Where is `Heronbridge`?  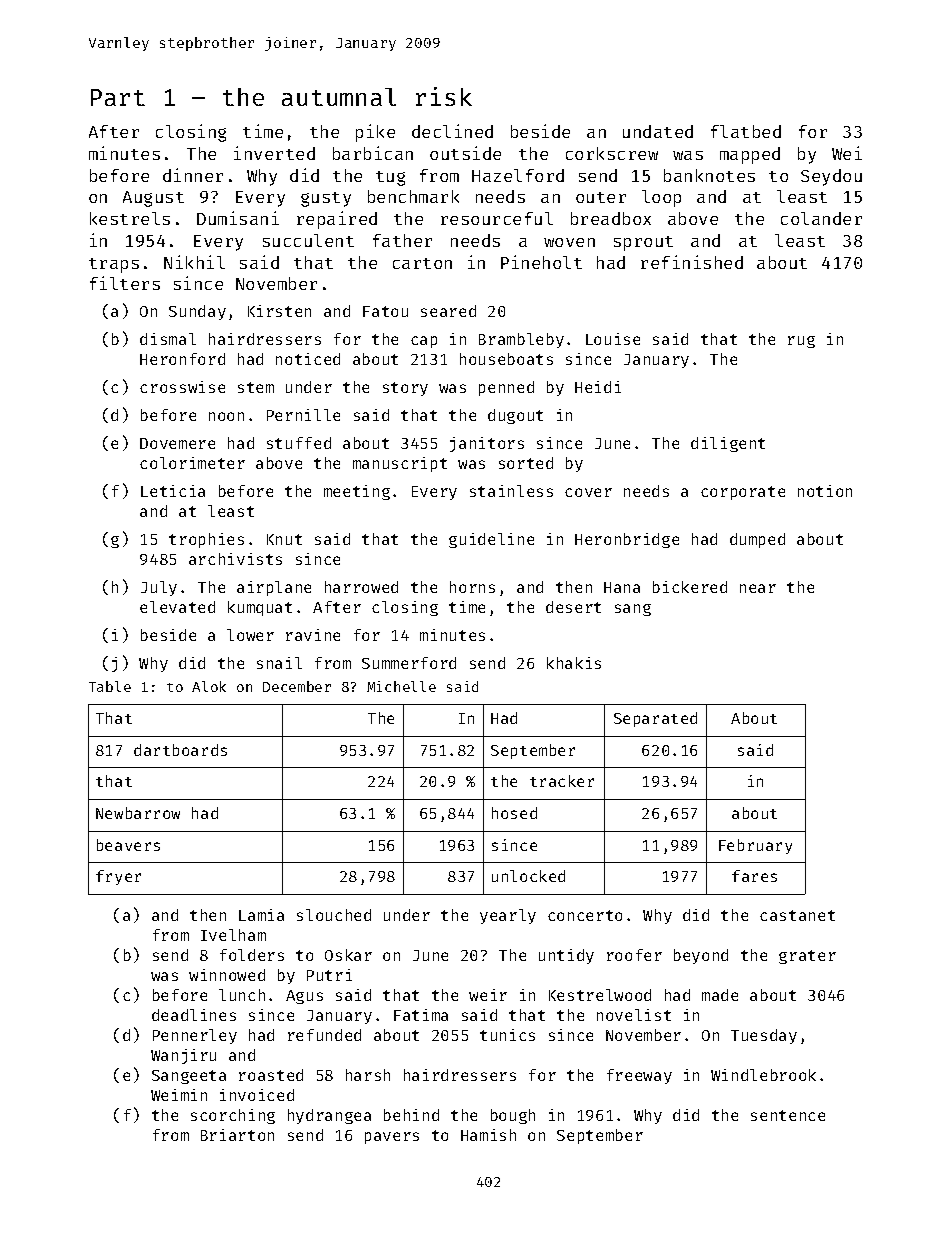 Heronbridge is located at coordinates (627, 540).
